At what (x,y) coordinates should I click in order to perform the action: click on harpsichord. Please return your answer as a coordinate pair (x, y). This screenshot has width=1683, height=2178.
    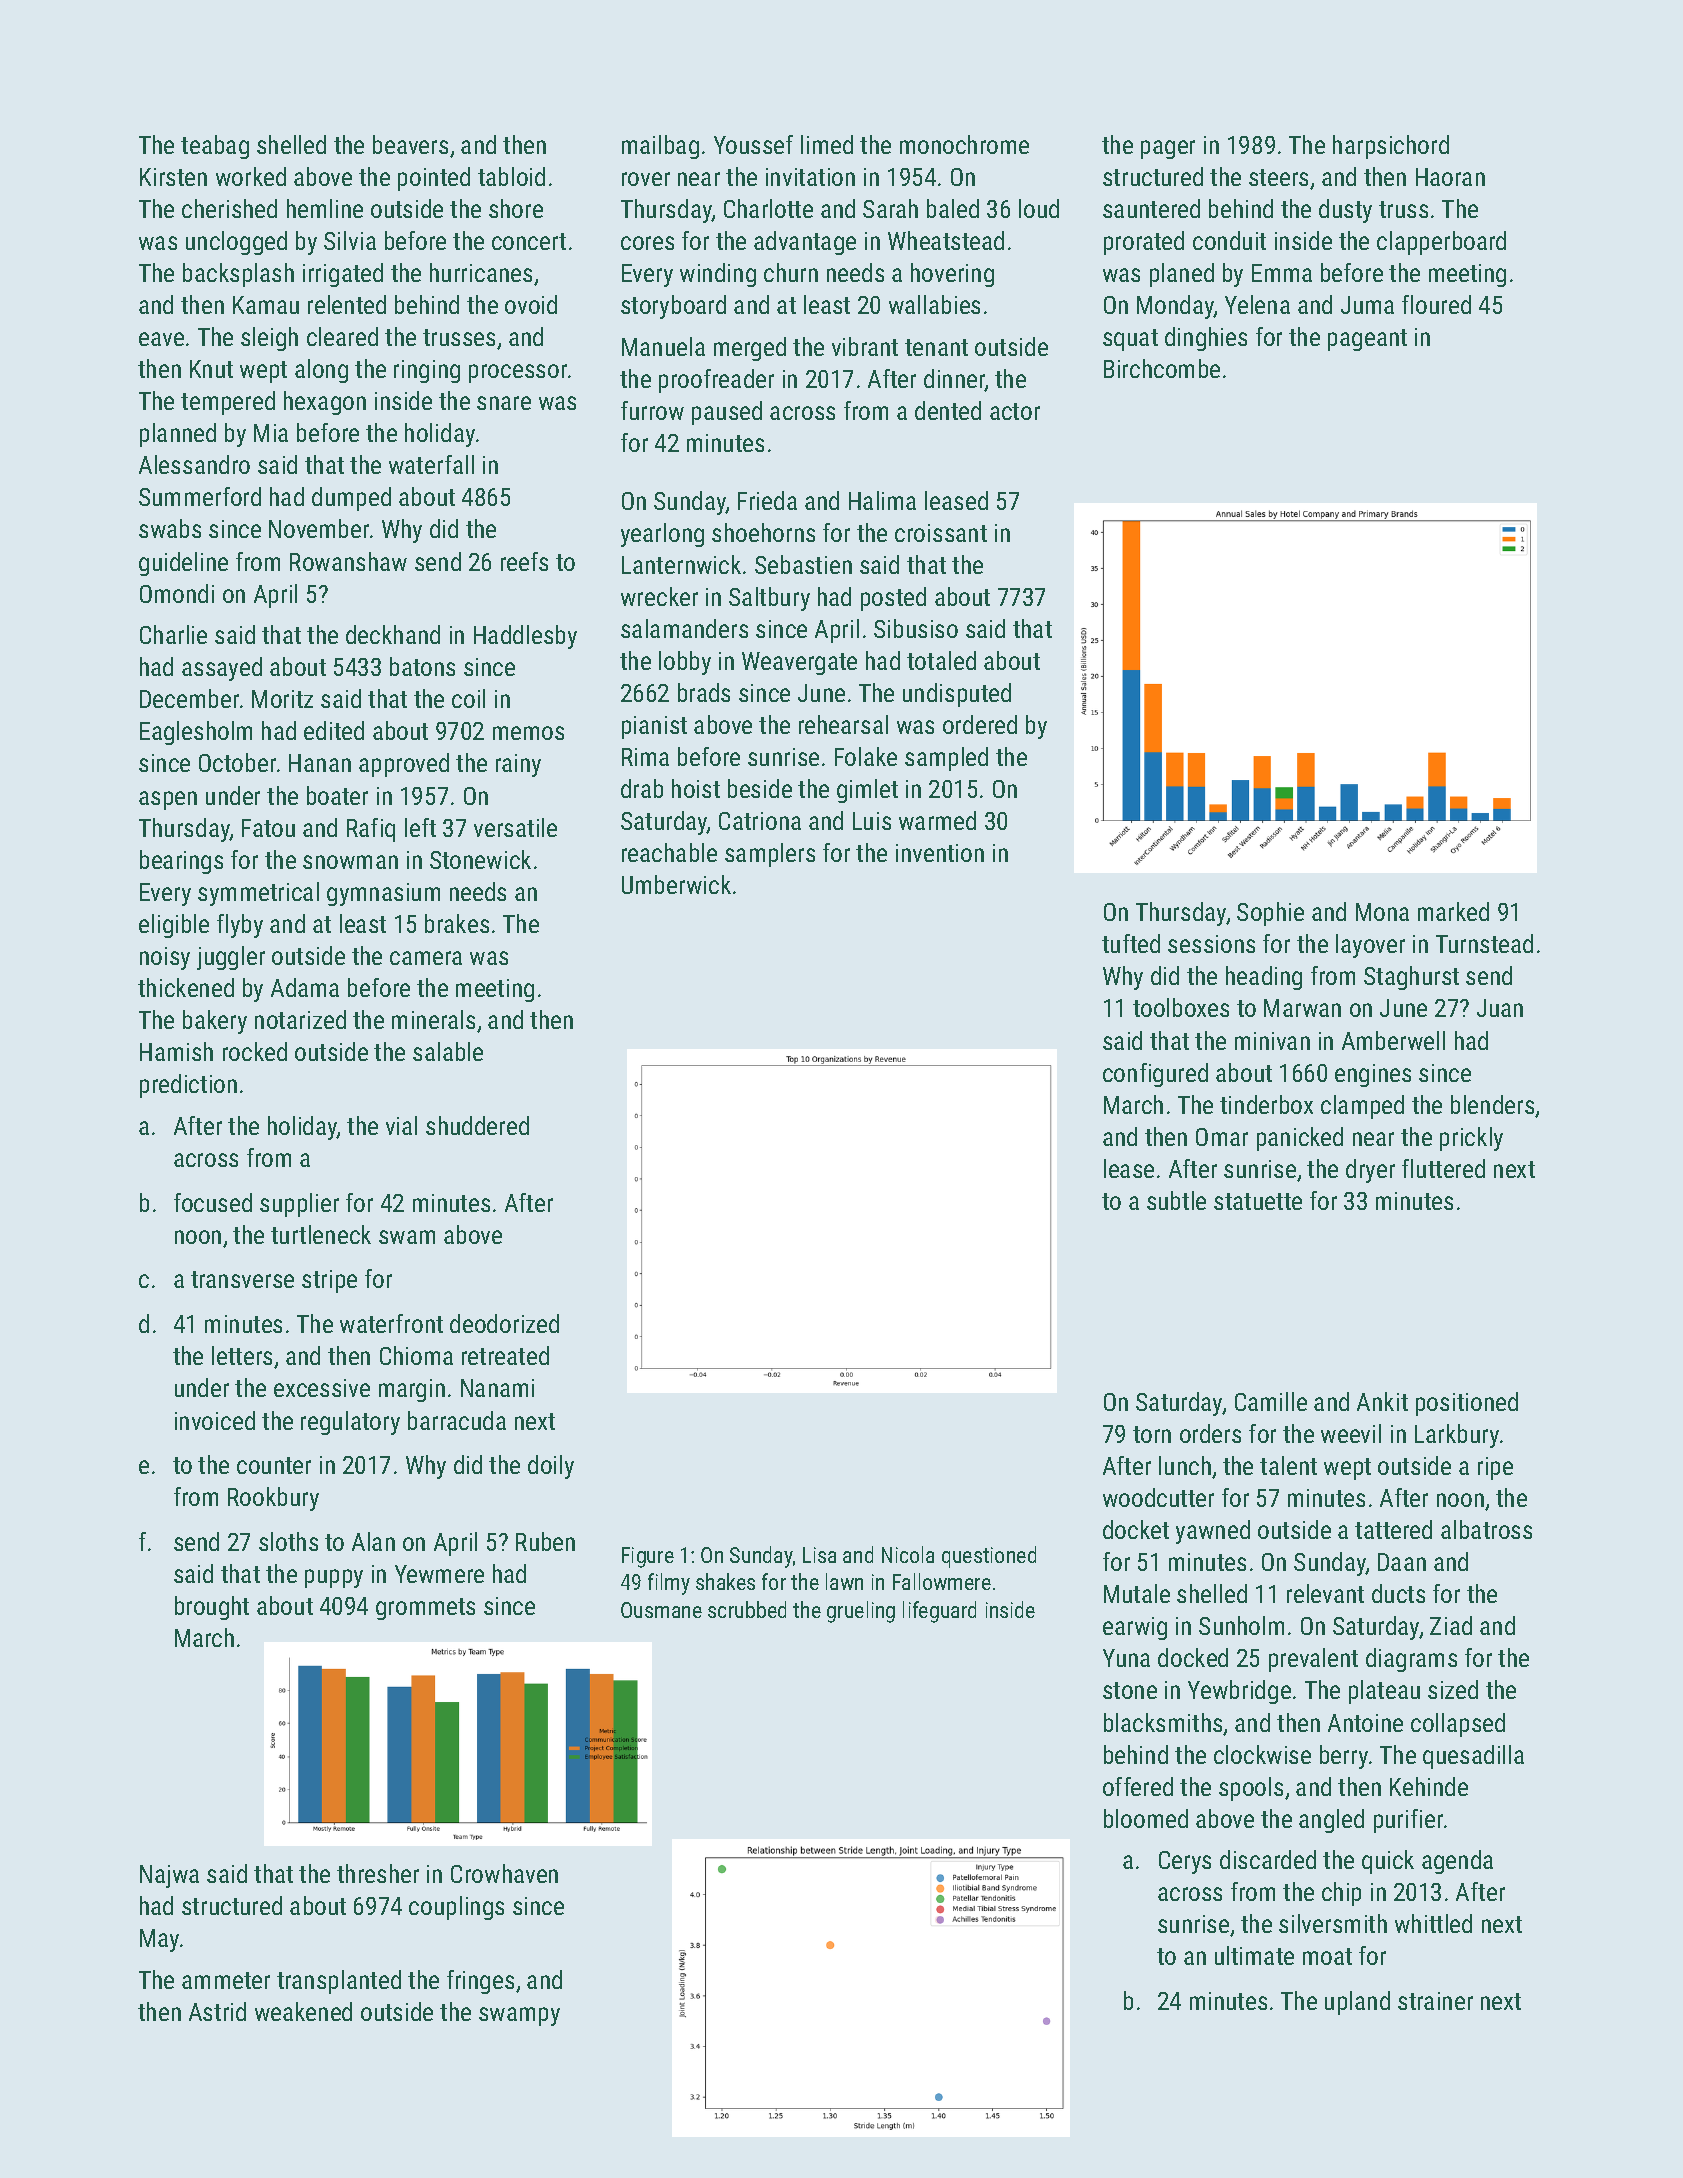
    Looking at the image, I should click on (1391, 147).
